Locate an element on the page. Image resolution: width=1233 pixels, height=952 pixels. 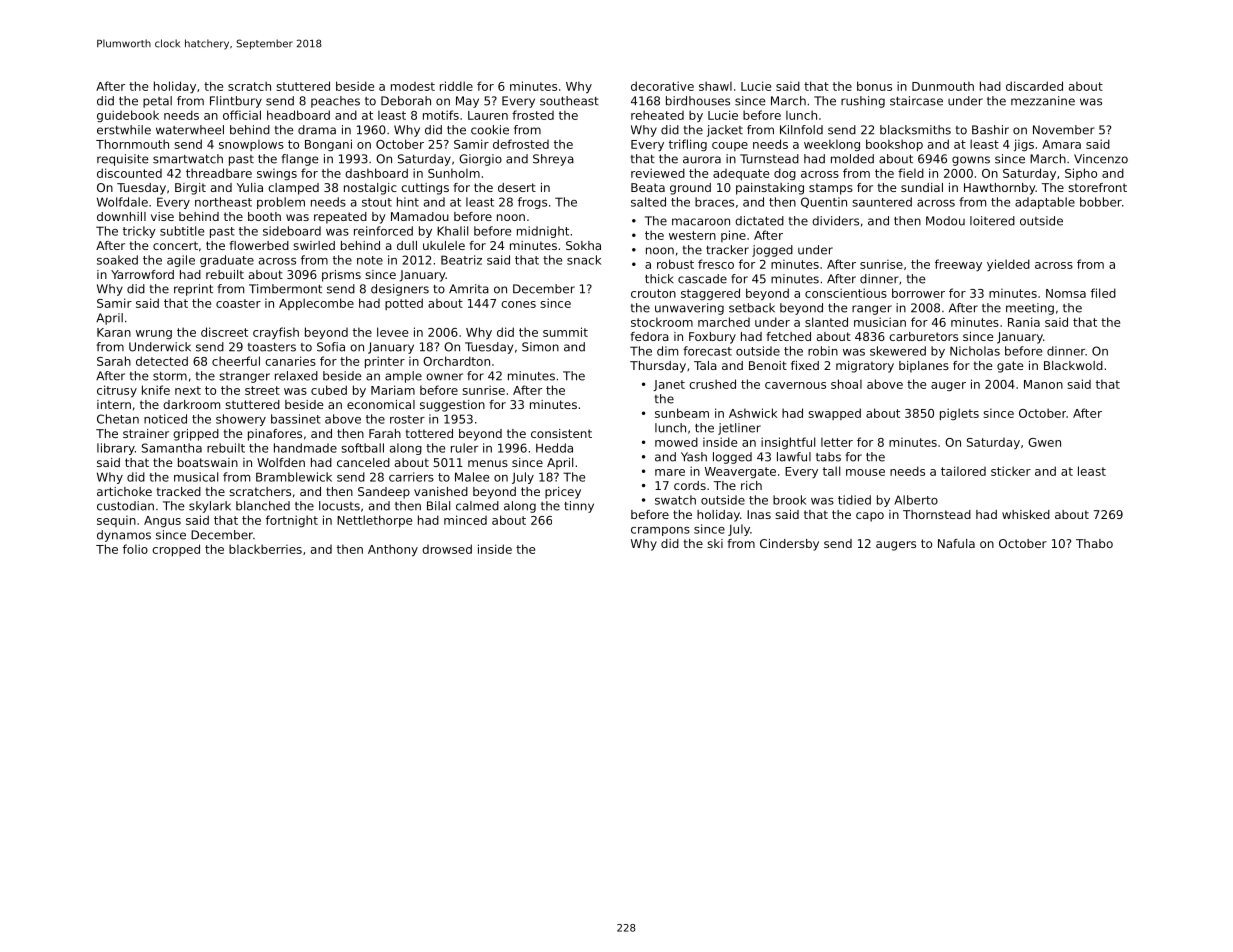
Simon is located at coordinates (540, 347).
